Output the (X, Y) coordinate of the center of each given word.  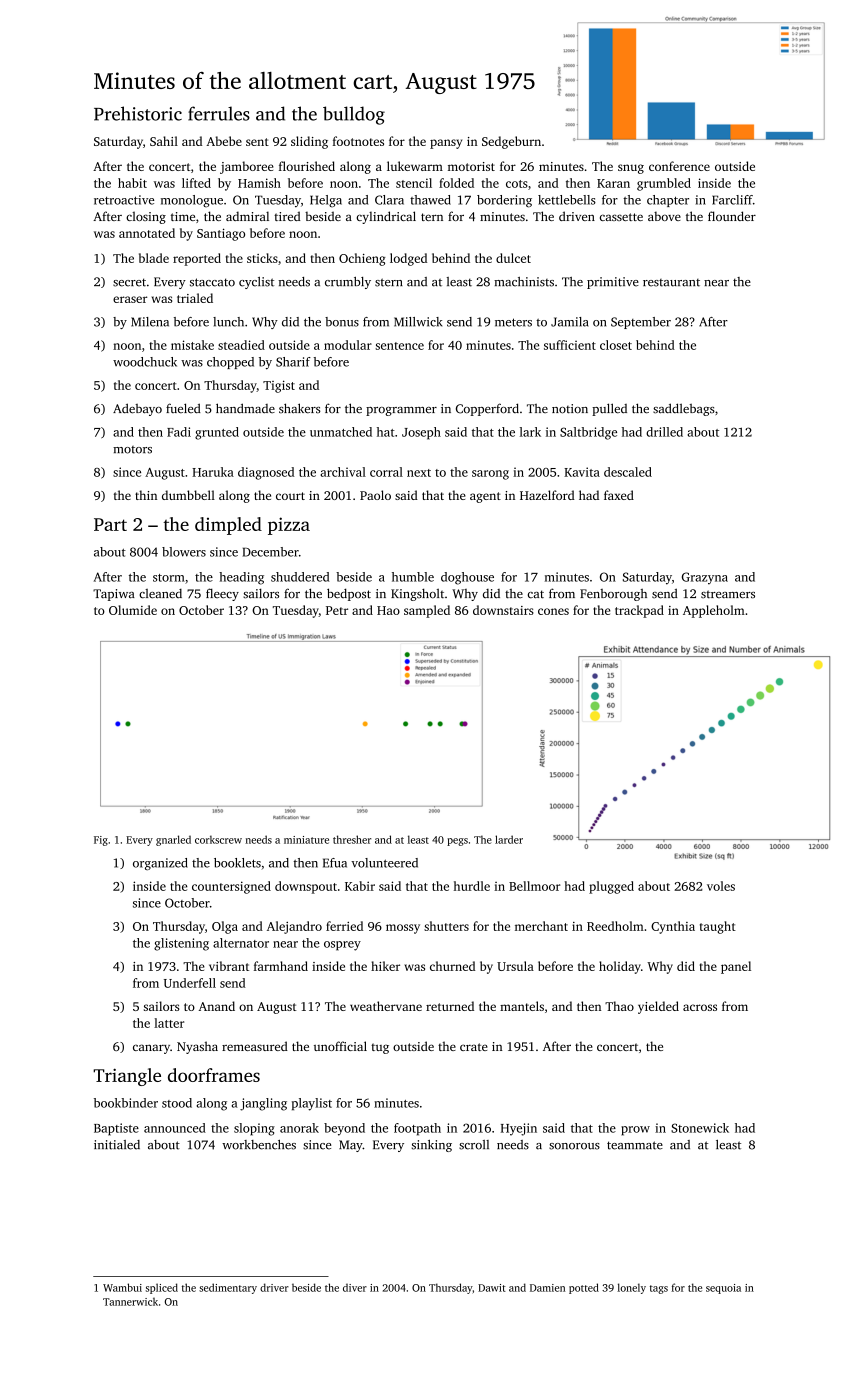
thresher (352, 839)
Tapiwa (114, 595)
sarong (490, 475)
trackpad (639, 611)
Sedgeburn (511, 142)
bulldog (354, 115)
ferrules (219, 113)
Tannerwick (130, 1302)
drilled (664, 432)
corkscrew (218, 839)
